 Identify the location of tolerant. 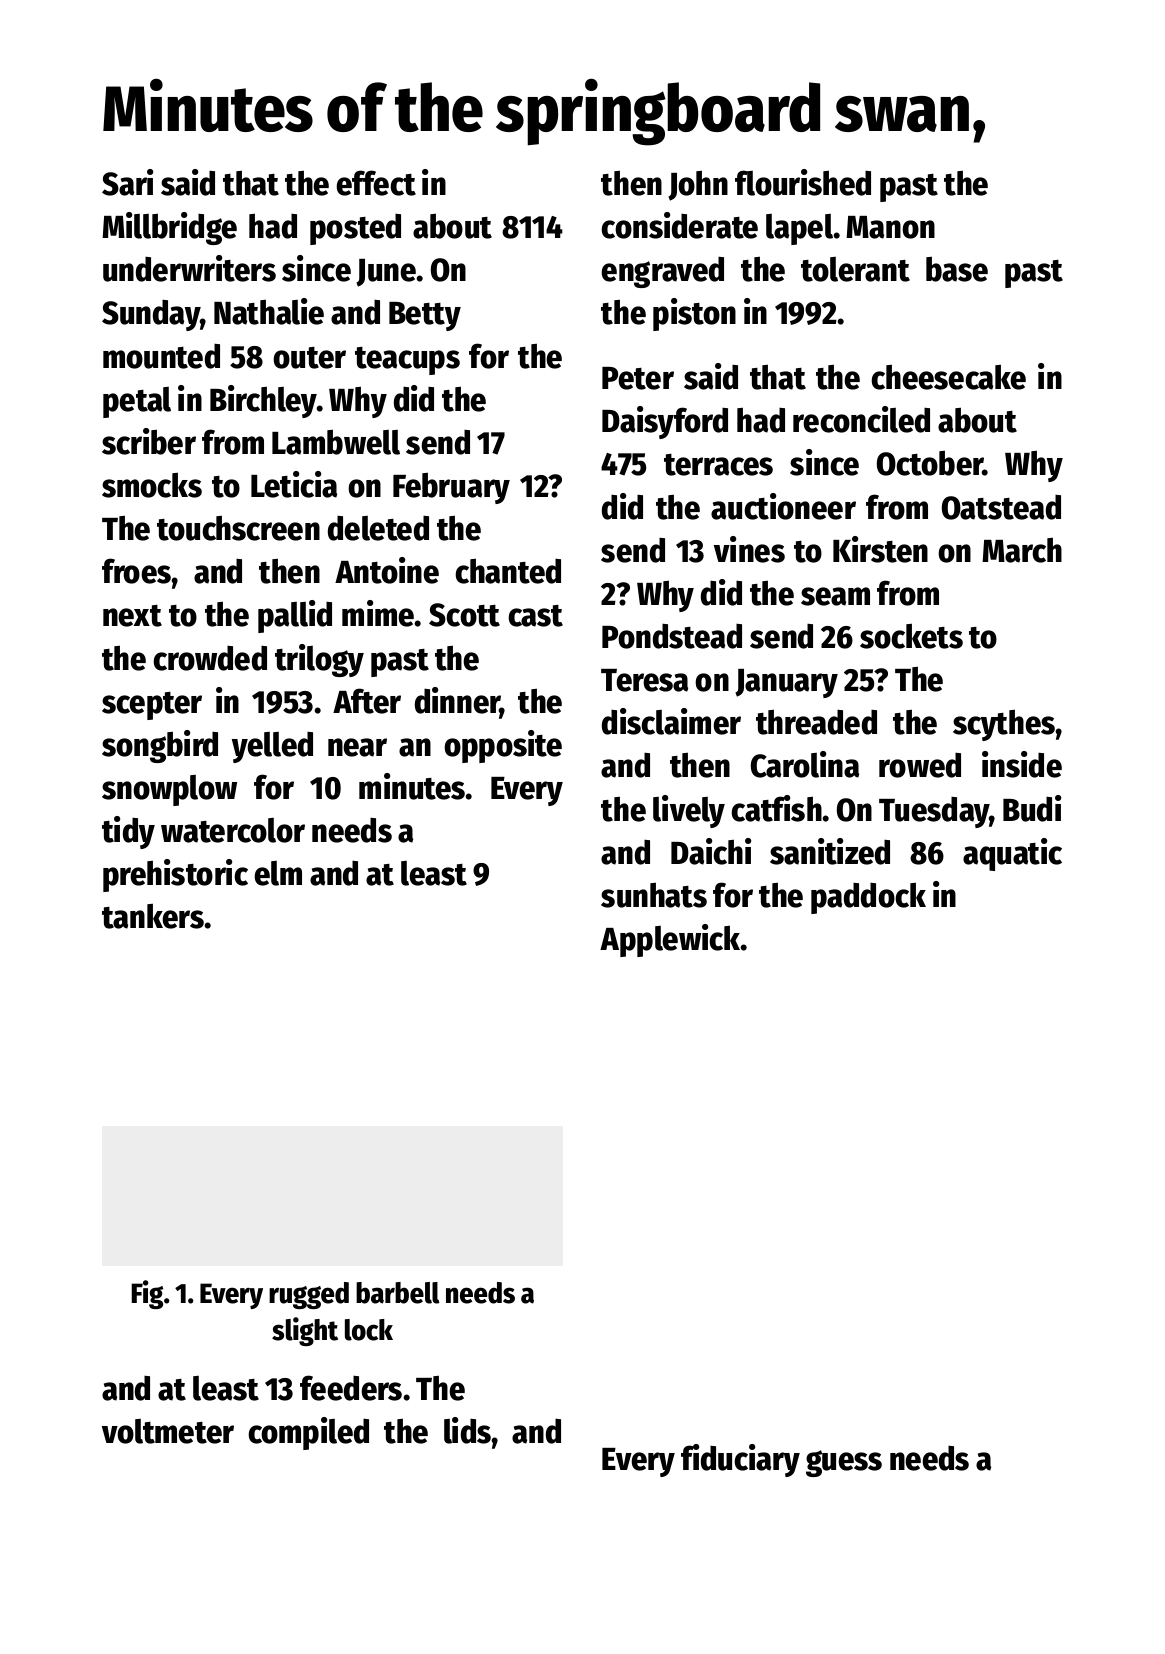
(855, 269).
